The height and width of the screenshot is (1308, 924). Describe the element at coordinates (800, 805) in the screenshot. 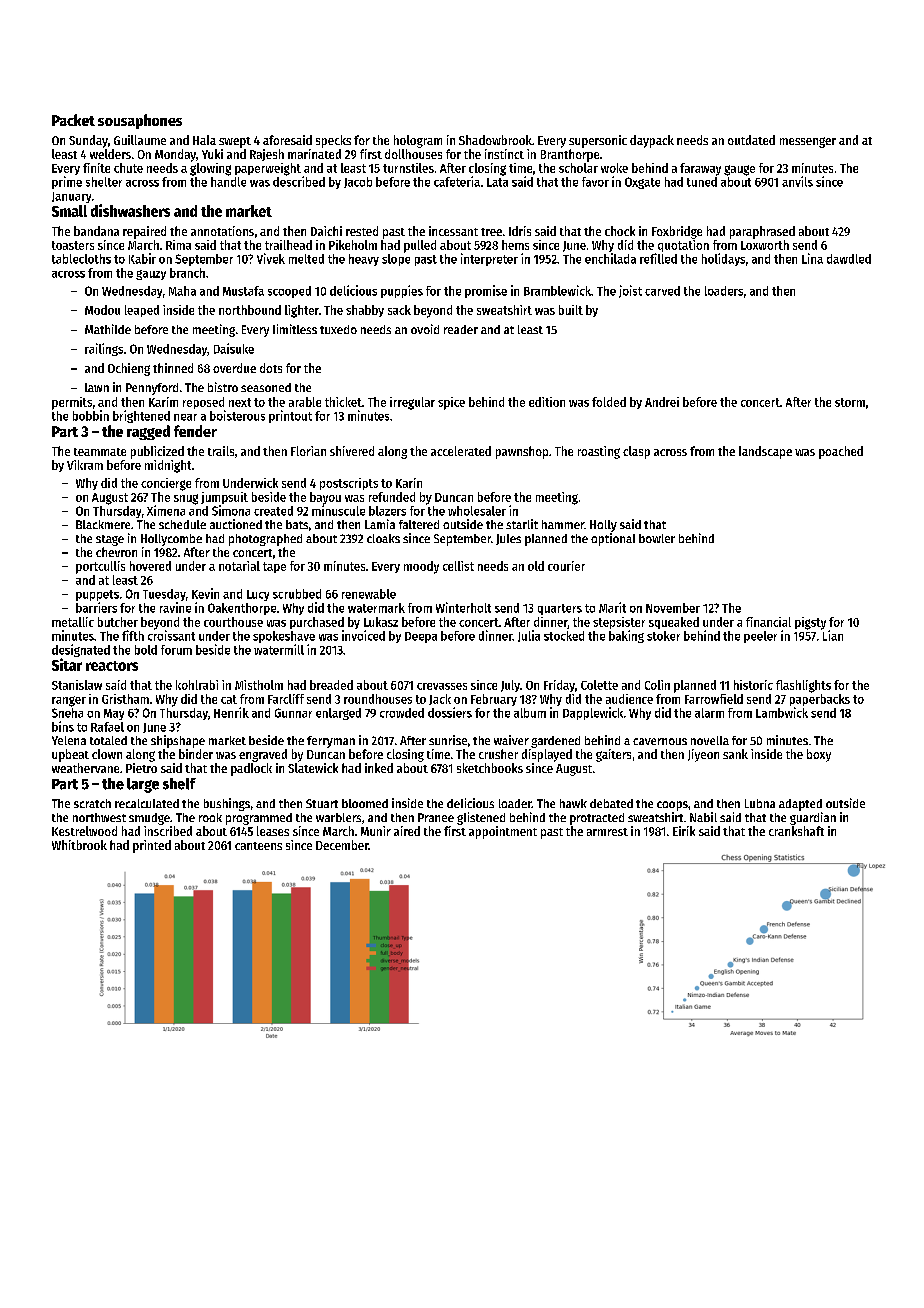

I see `adapted` at that location.
